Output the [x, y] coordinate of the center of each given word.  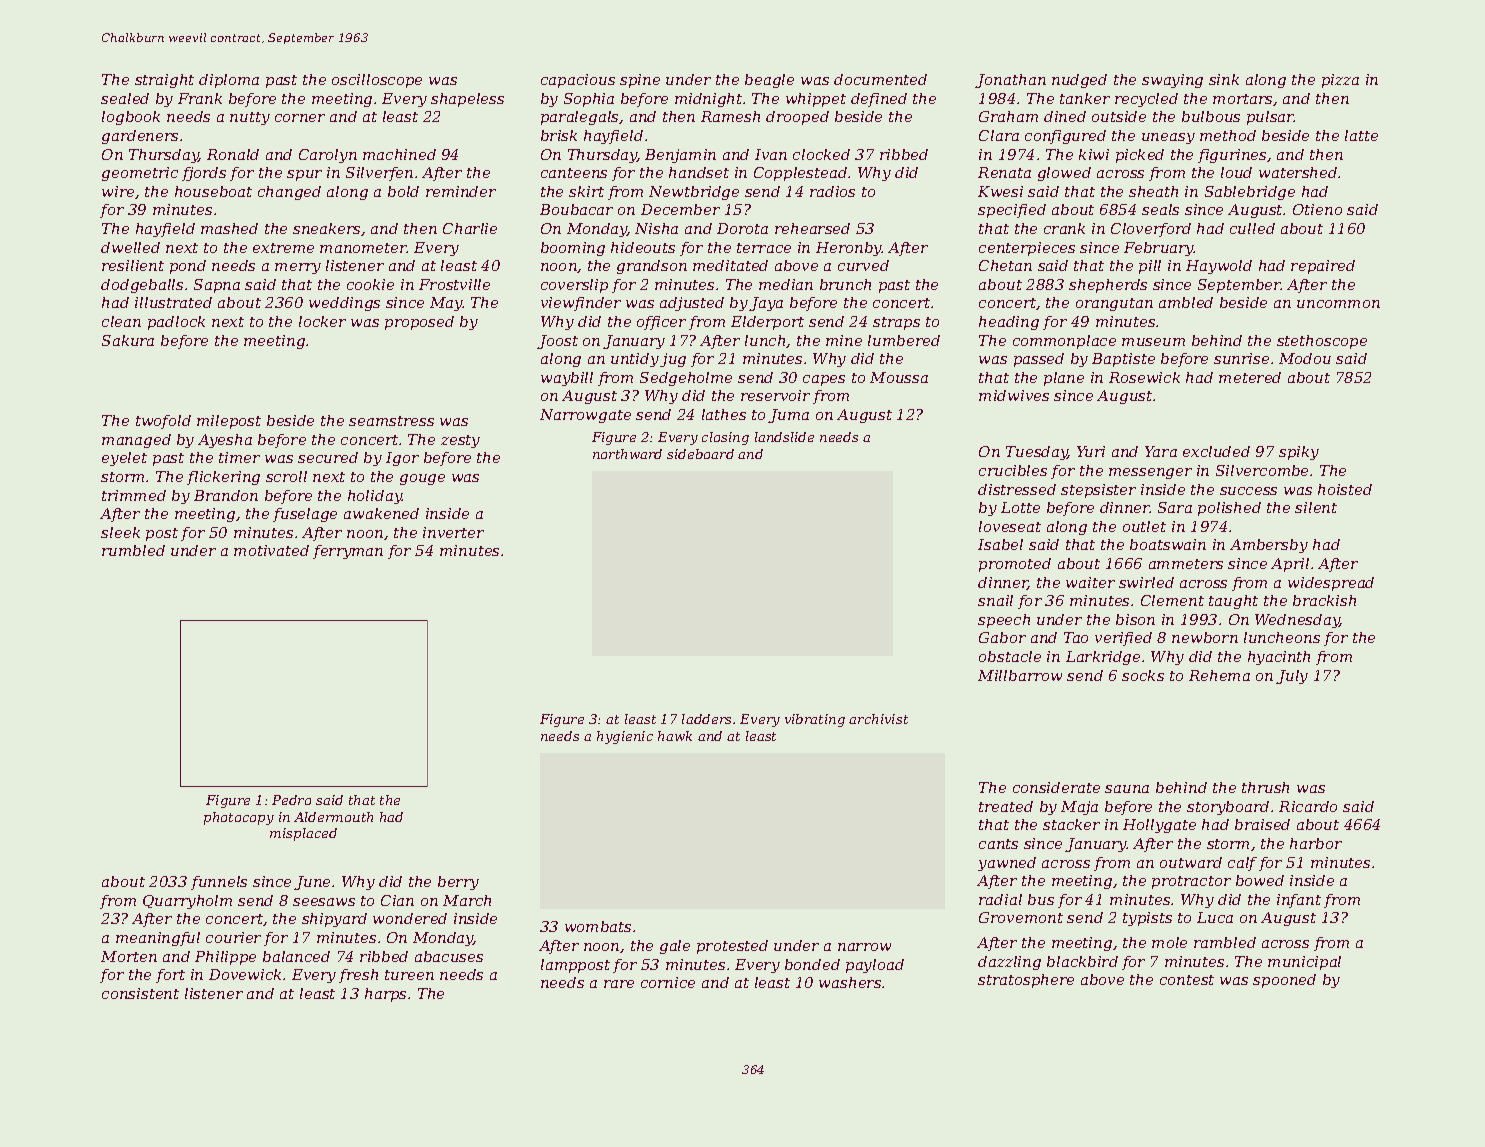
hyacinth [1279, 658]
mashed [229, 228]
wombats [598, 926]
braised [1262, 824]
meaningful [158, 939]
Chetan [1005, 265]
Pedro [291, 800]
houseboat [213, 191]
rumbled [133, 550]
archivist [878, 719]
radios [832, 191]
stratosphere [1026, 981]
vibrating [815, 720]
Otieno [1317, 209]
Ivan [771, 154]
